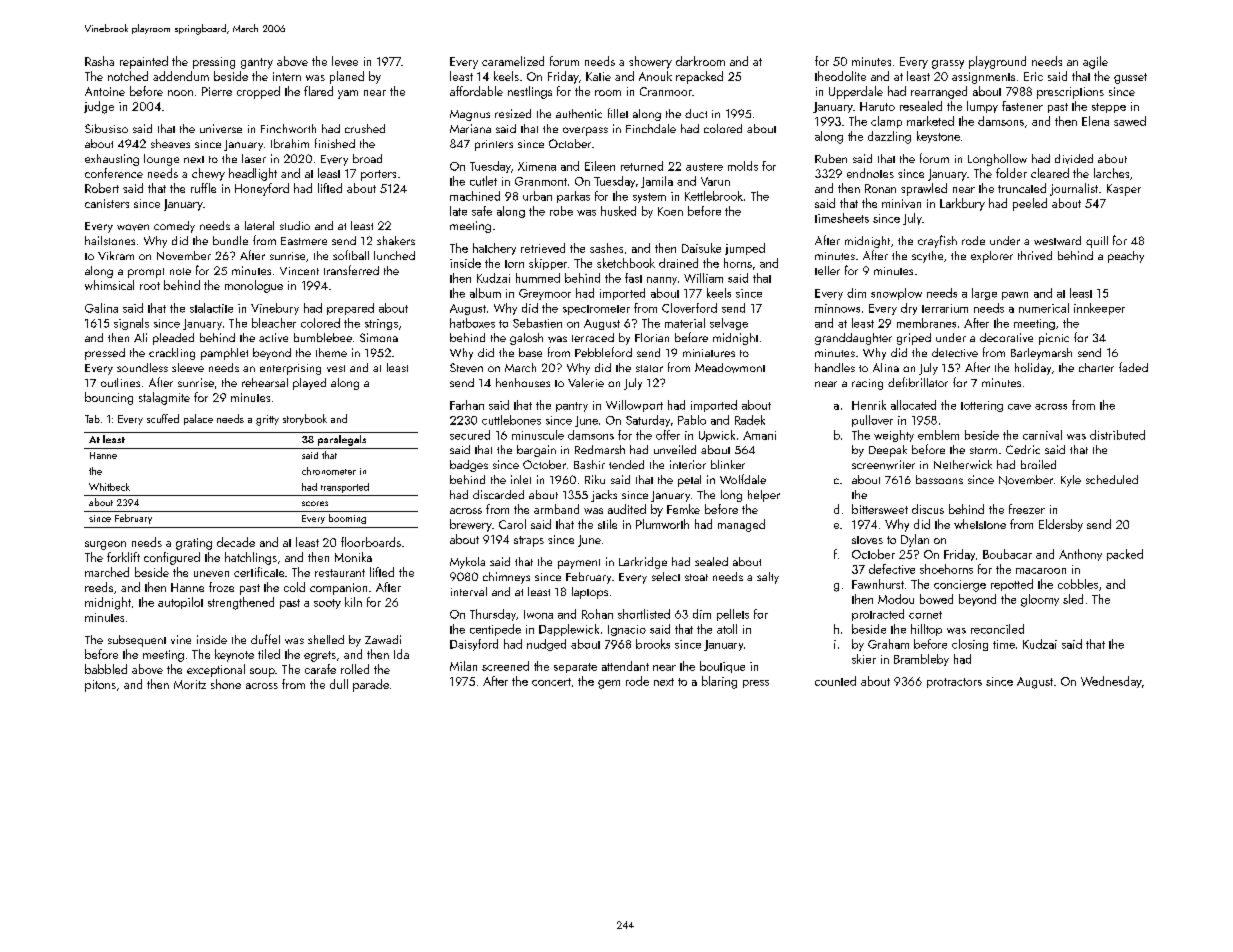 This screenshot has height=952, width=1233. I want to click on decorative, so click(1006, 337).
